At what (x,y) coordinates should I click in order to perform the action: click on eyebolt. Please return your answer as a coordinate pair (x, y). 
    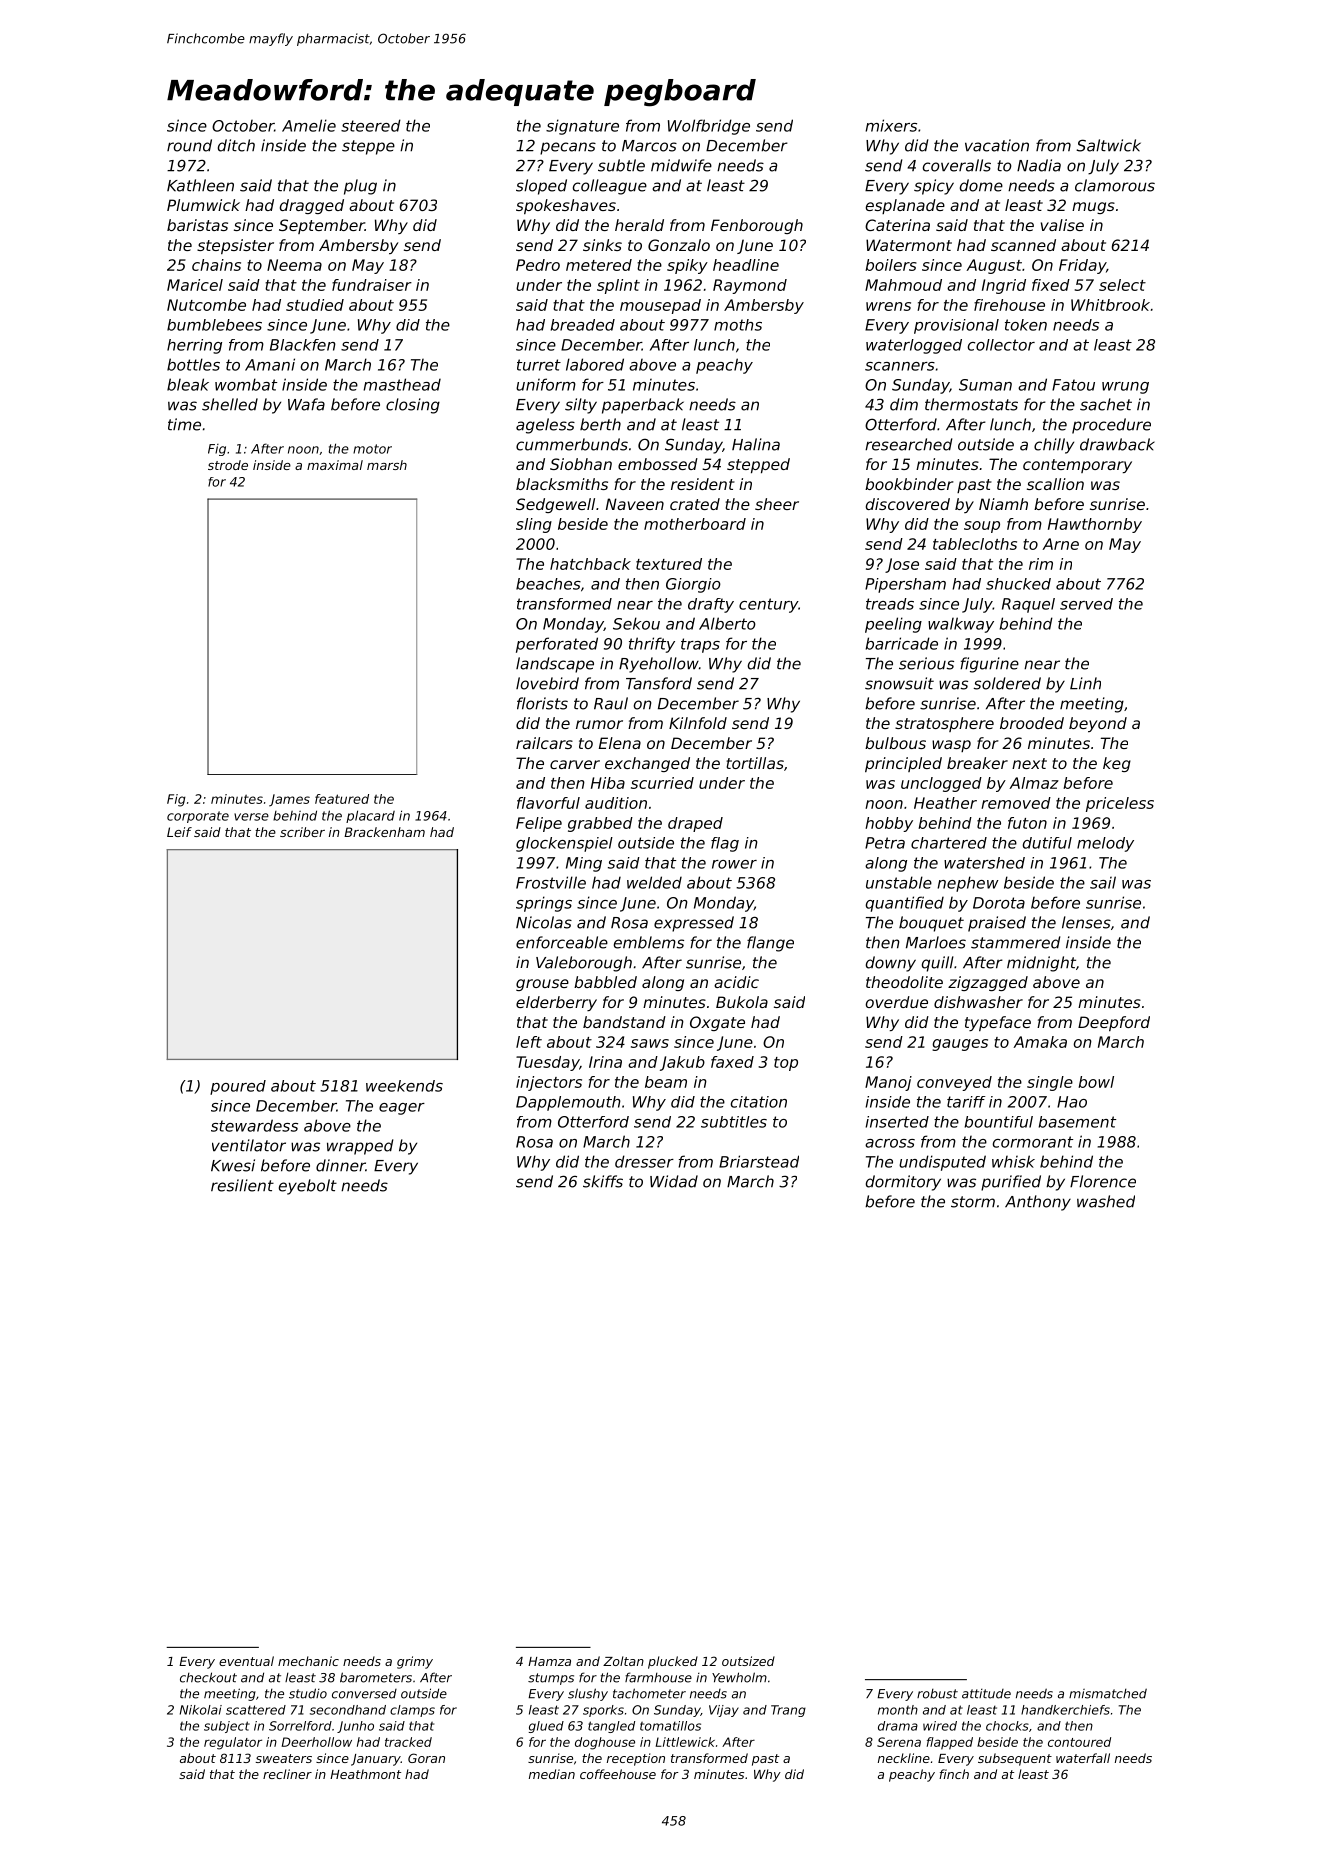
    Looking at the image, I should click on (308, 1187).
